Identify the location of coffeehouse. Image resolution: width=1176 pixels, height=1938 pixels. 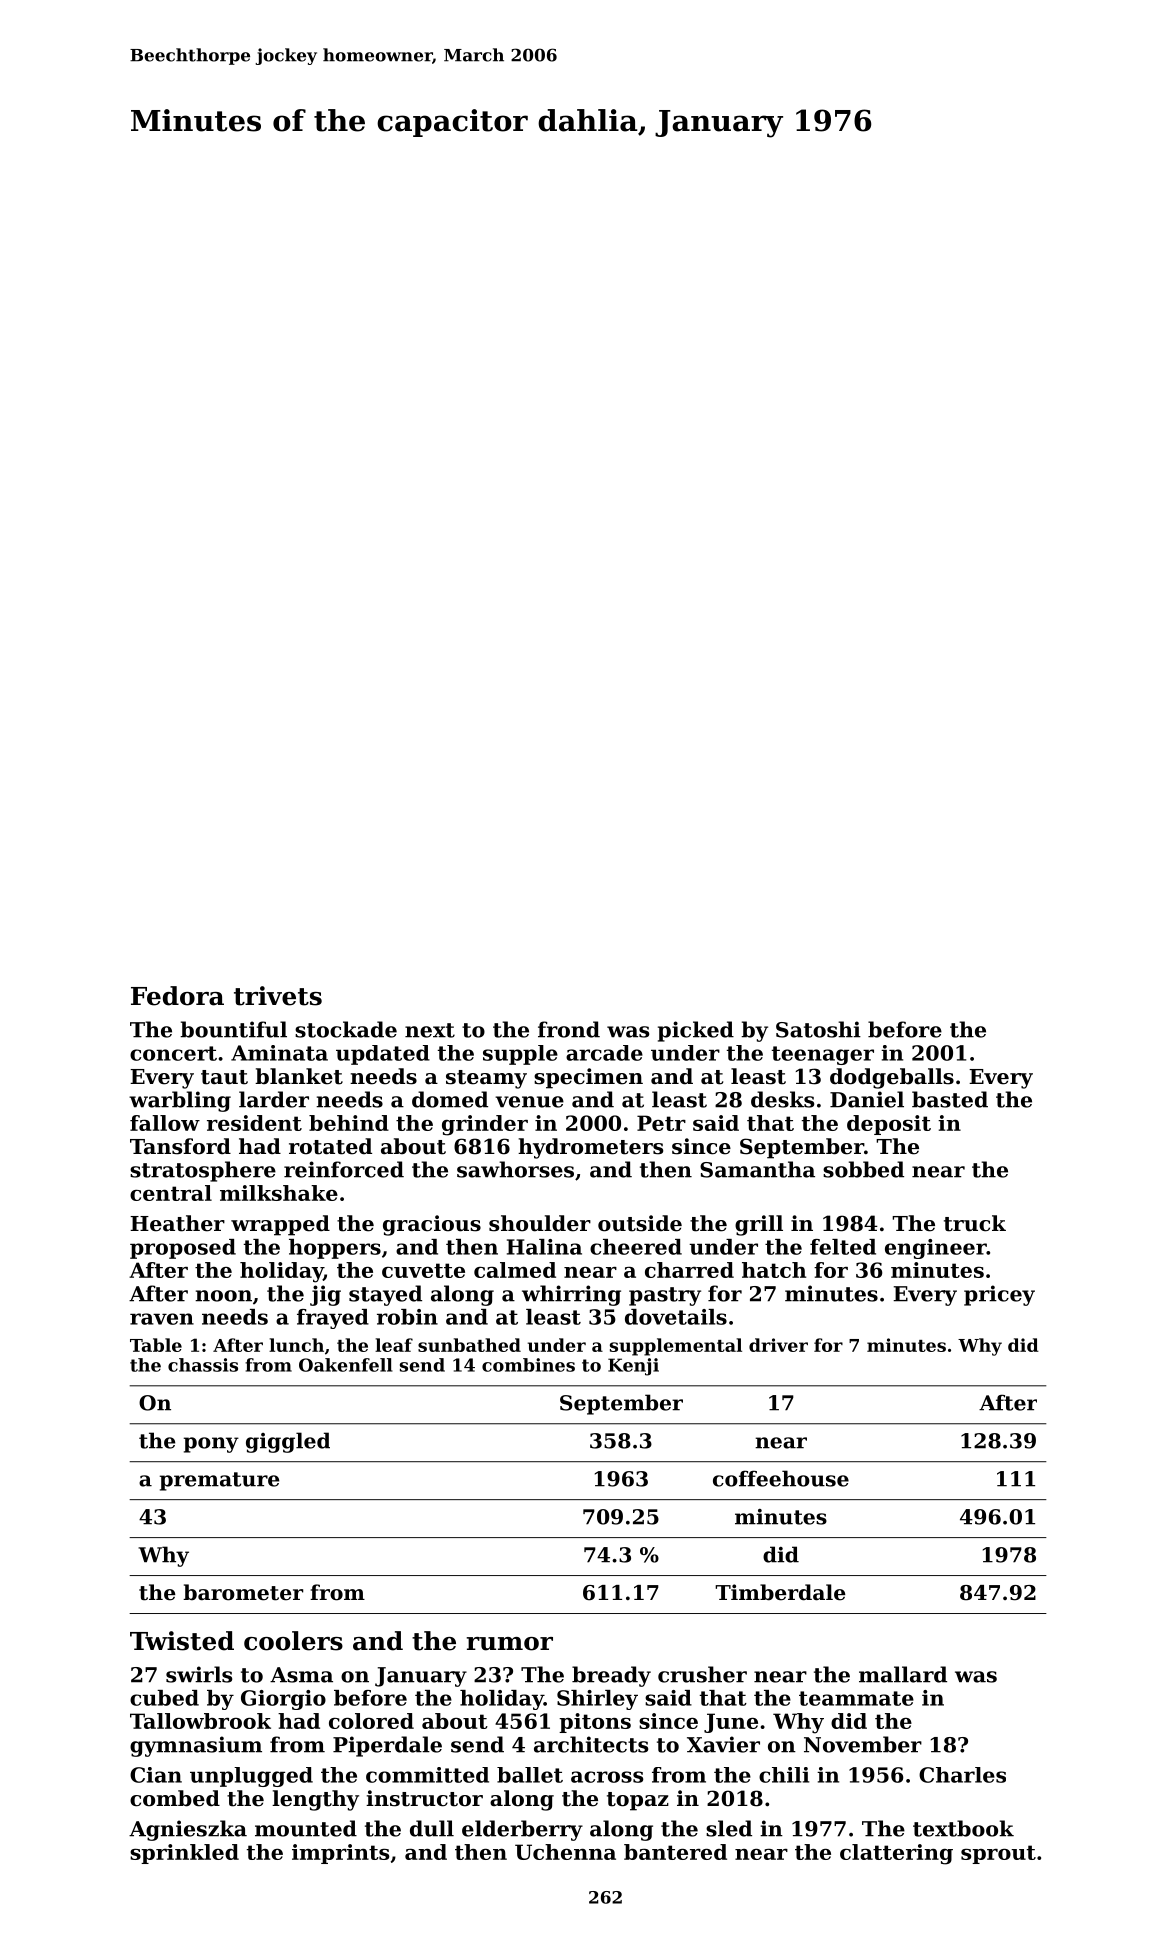
(781, 1478).
